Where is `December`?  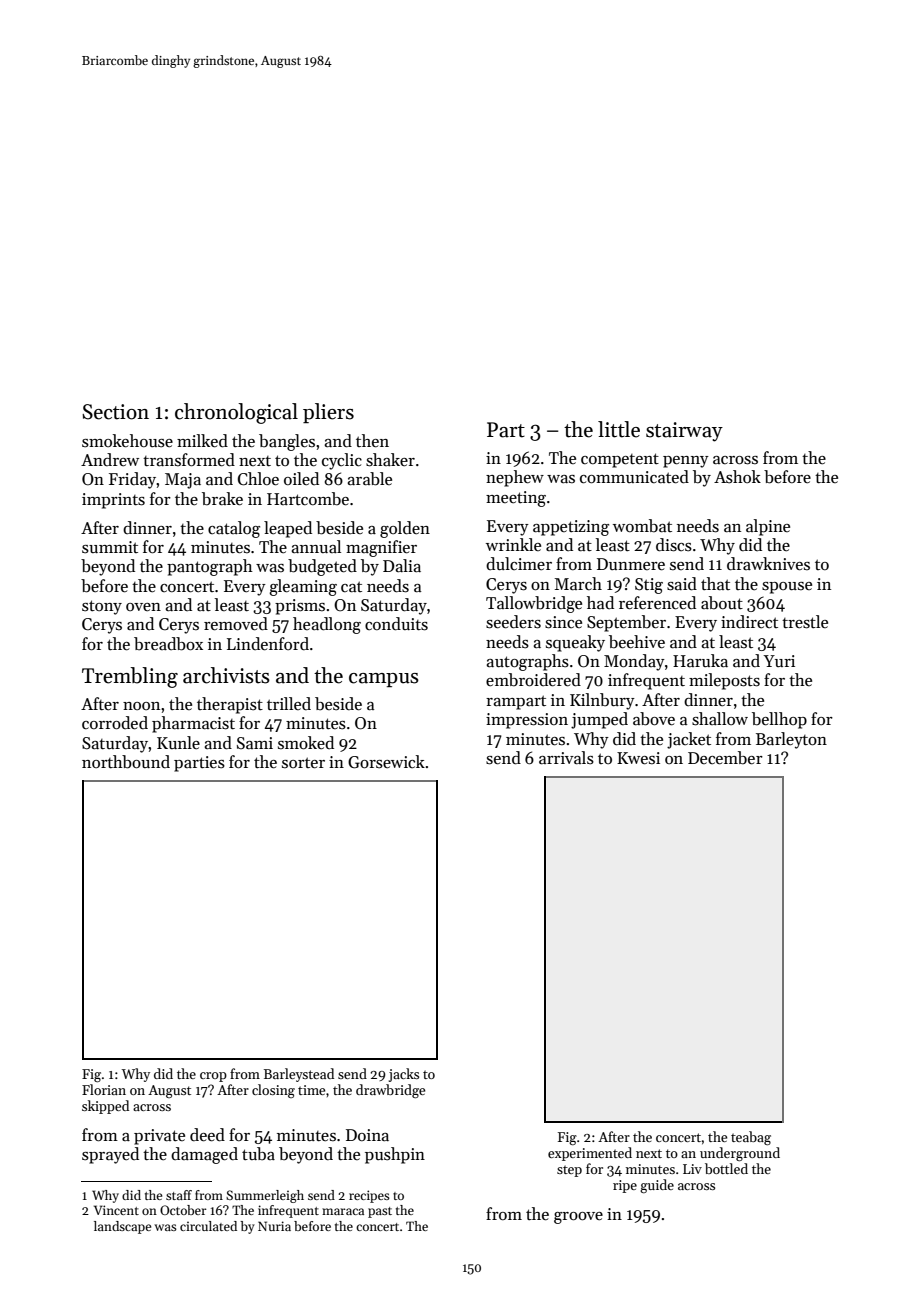 December is located at coordinates (725, 758).
